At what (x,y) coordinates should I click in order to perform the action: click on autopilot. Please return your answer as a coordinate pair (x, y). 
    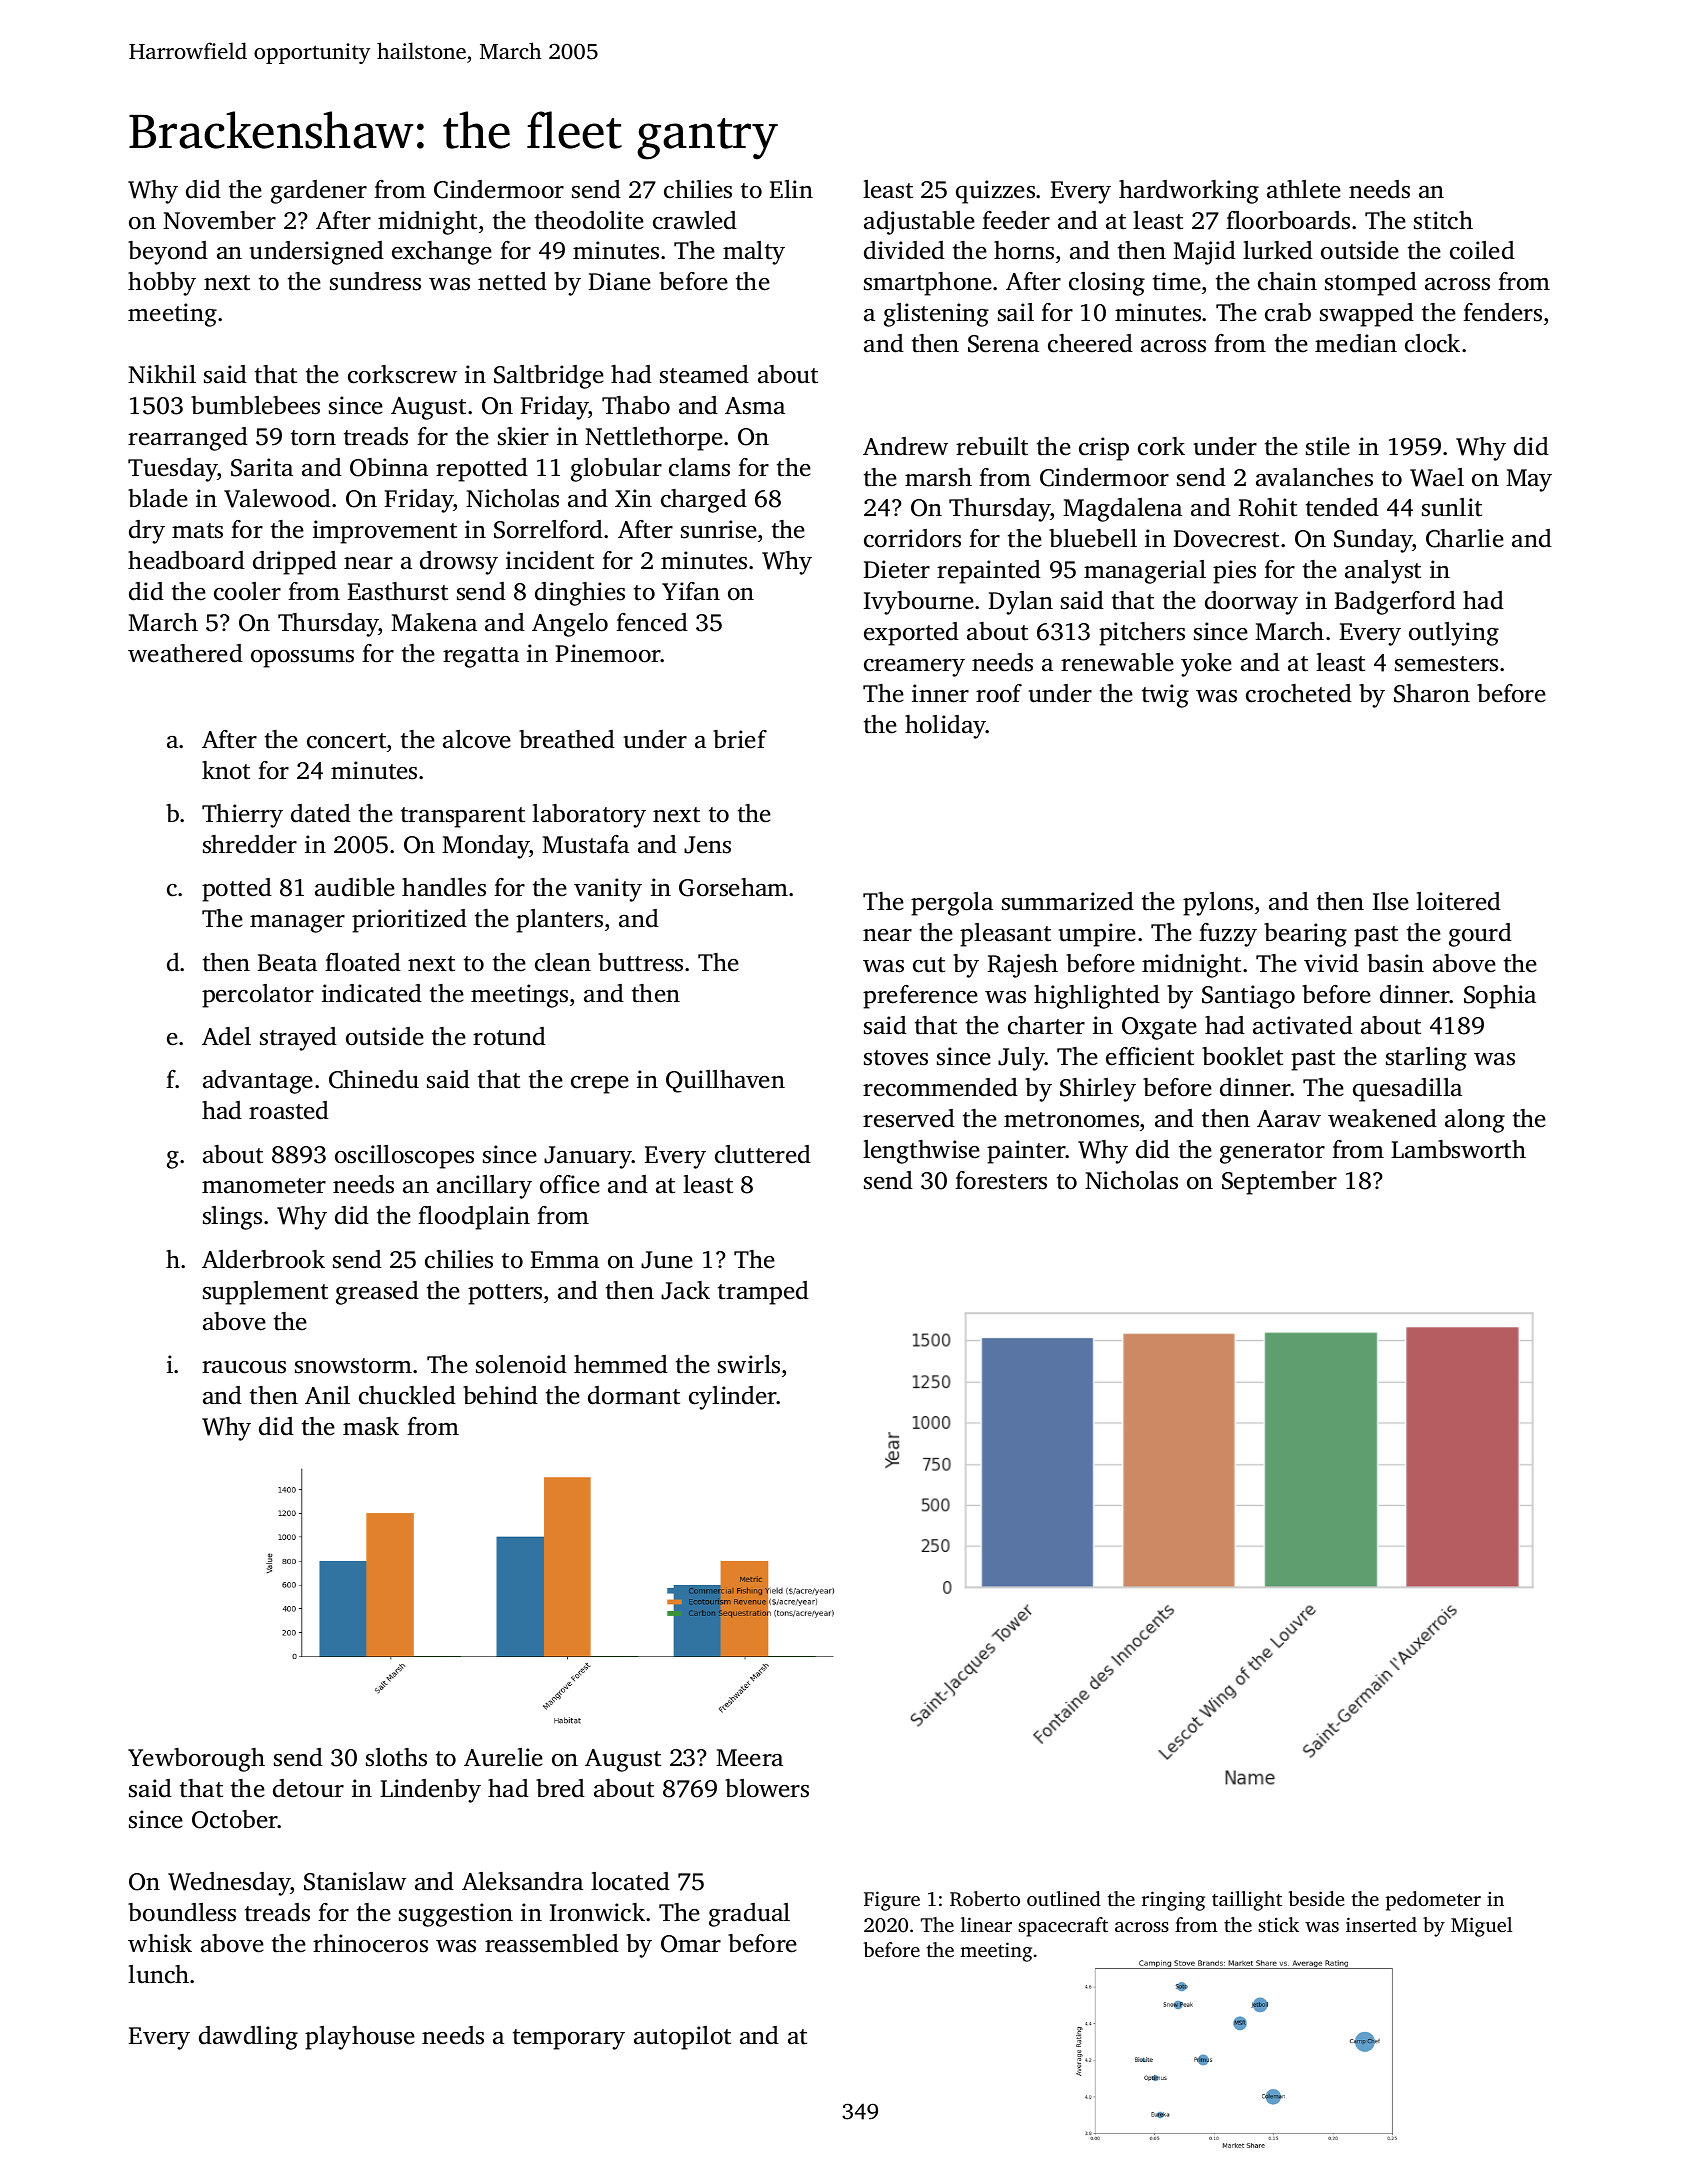
    Looking at the image, I should click on (682, 2038).
